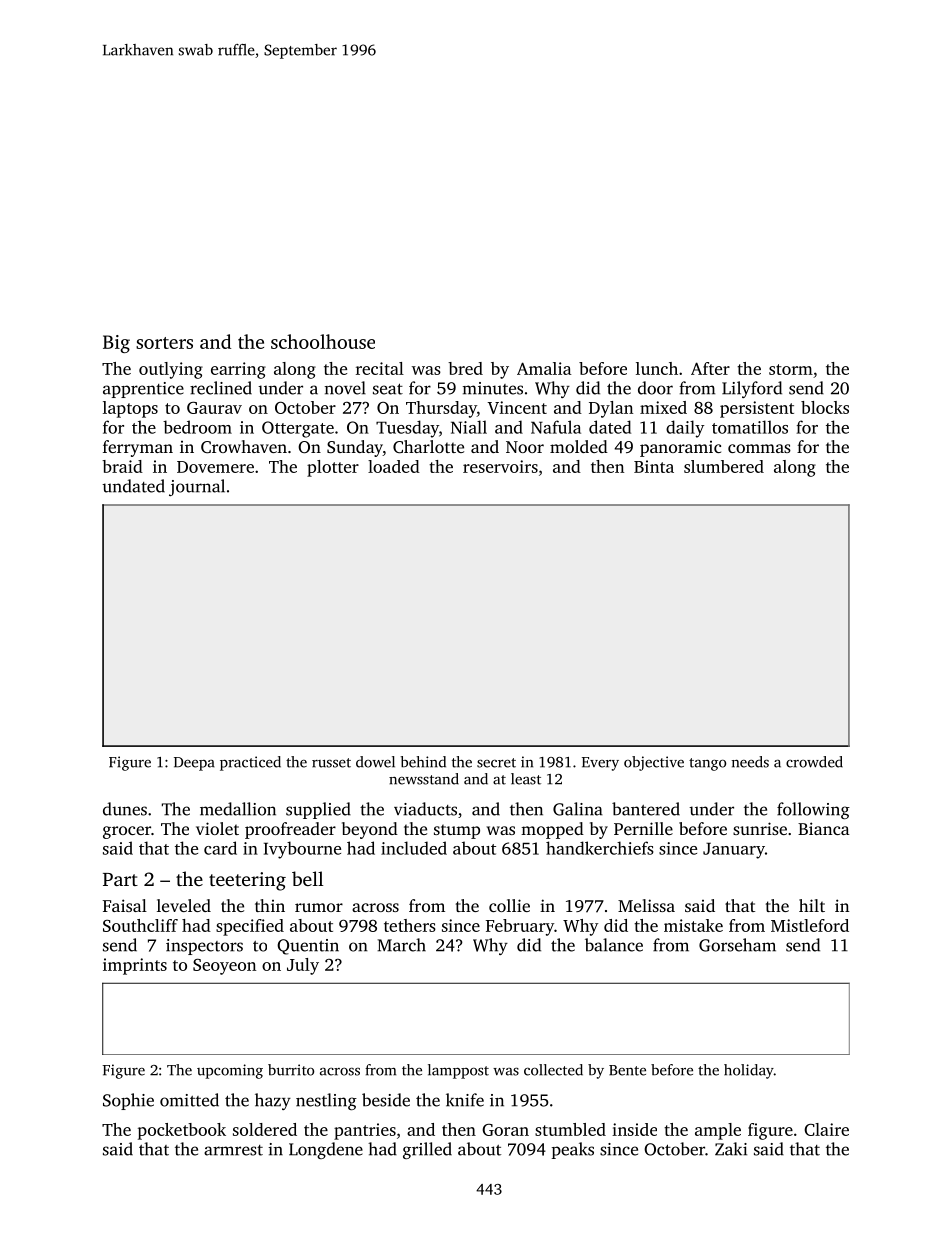 The height and width of the screenshot is (1233, 952). What do you see at coordinates (500, 466) in the screenshot?
I see `reservoirs` at bounding box center [500, 466].
